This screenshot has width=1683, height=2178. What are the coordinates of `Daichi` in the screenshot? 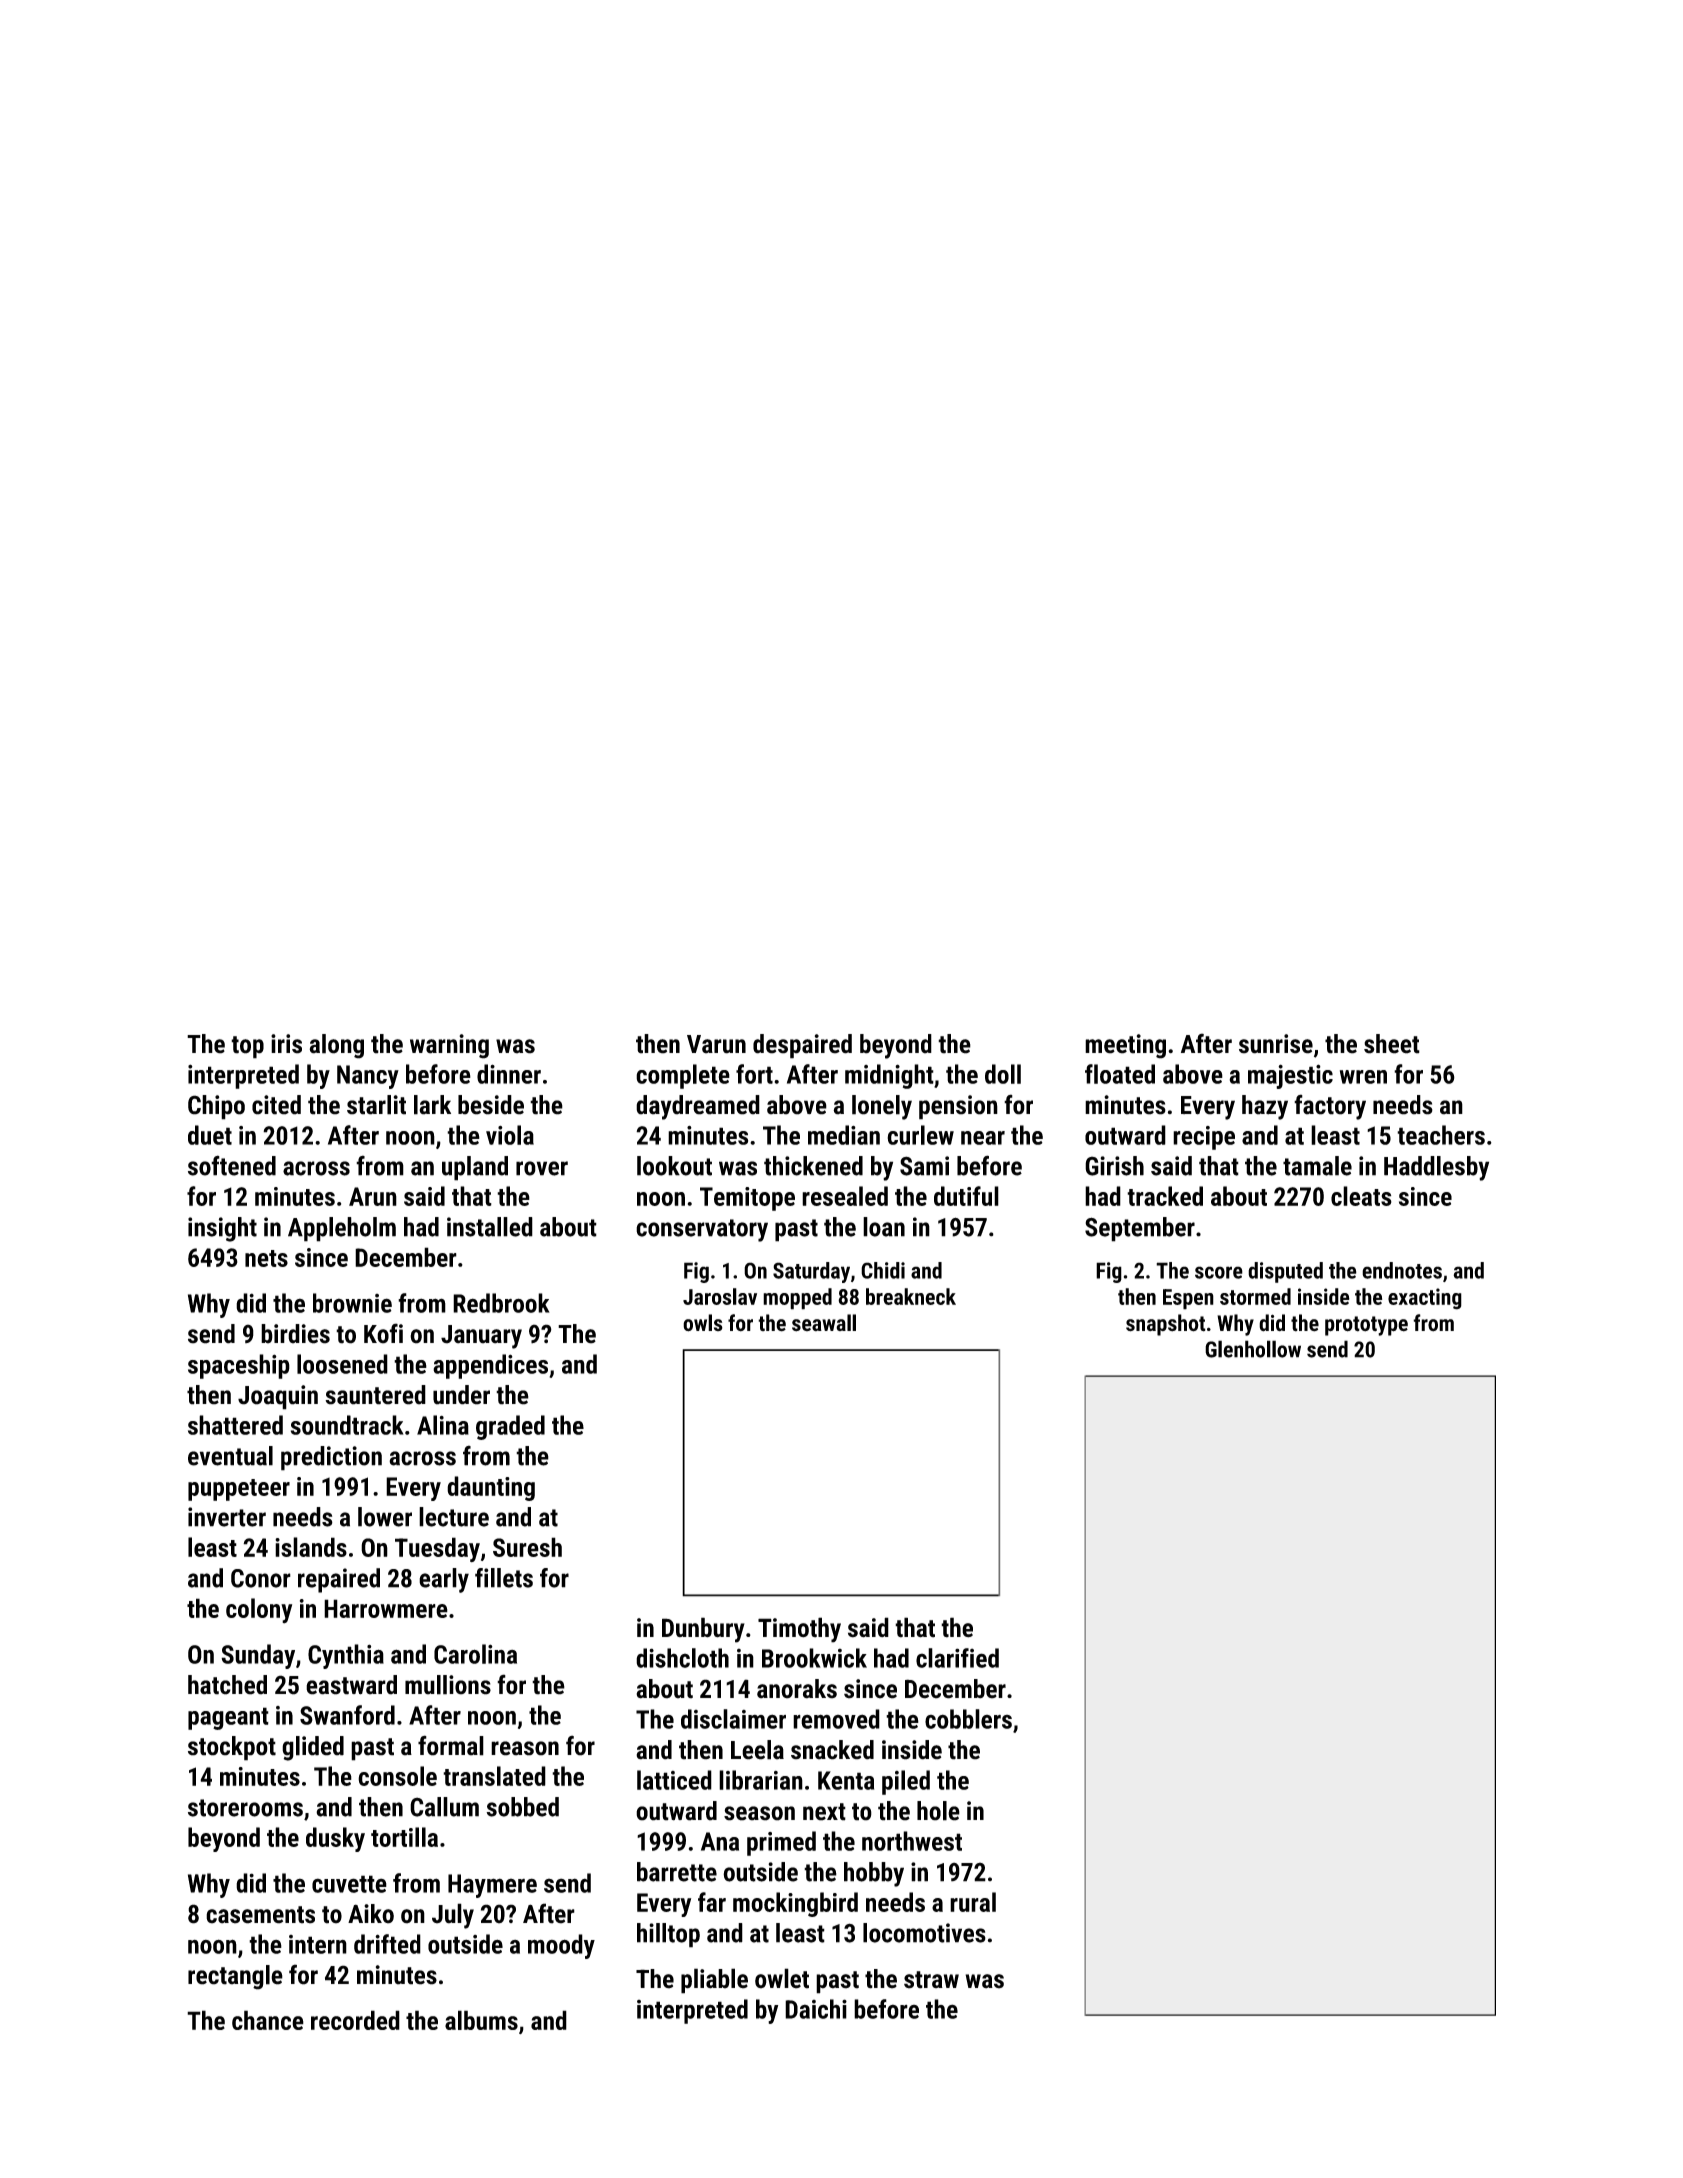 It's located at (816, 2009).
